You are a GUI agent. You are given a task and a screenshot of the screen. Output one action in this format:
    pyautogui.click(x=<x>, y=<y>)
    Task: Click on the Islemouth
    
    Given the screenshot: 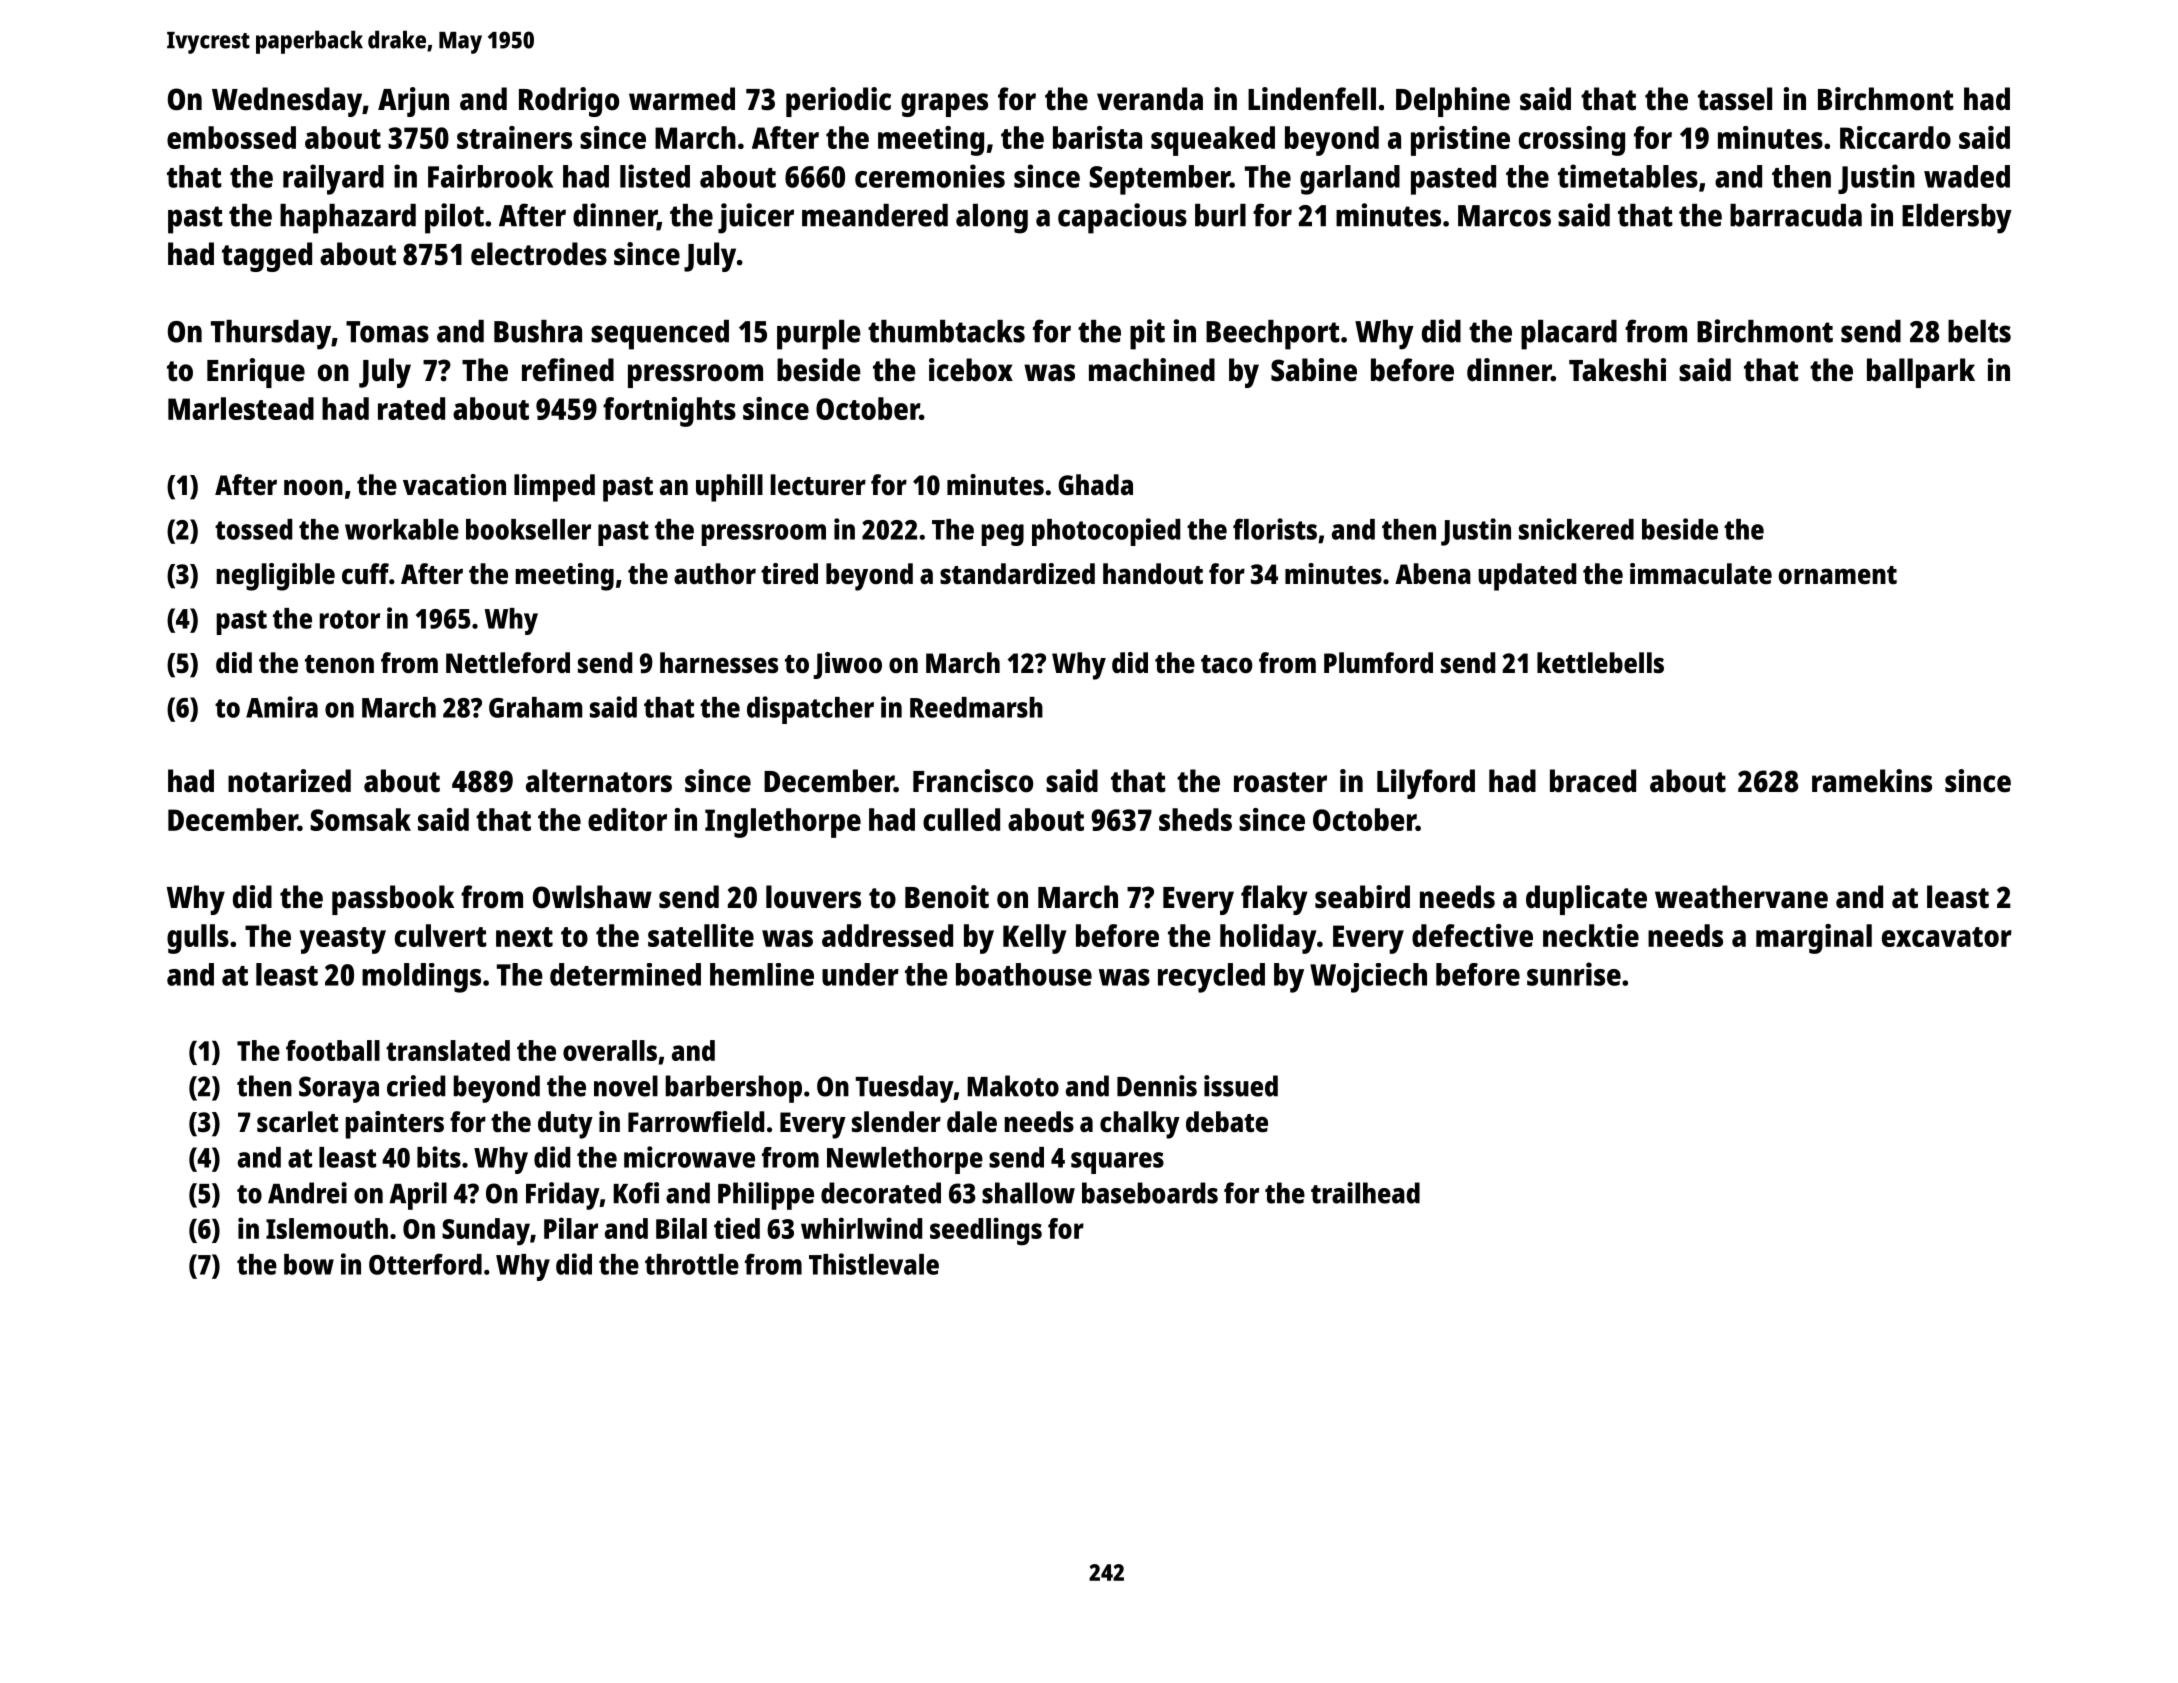 What is the action you would take?
    pyautogui.click(x=327, y=1228)
